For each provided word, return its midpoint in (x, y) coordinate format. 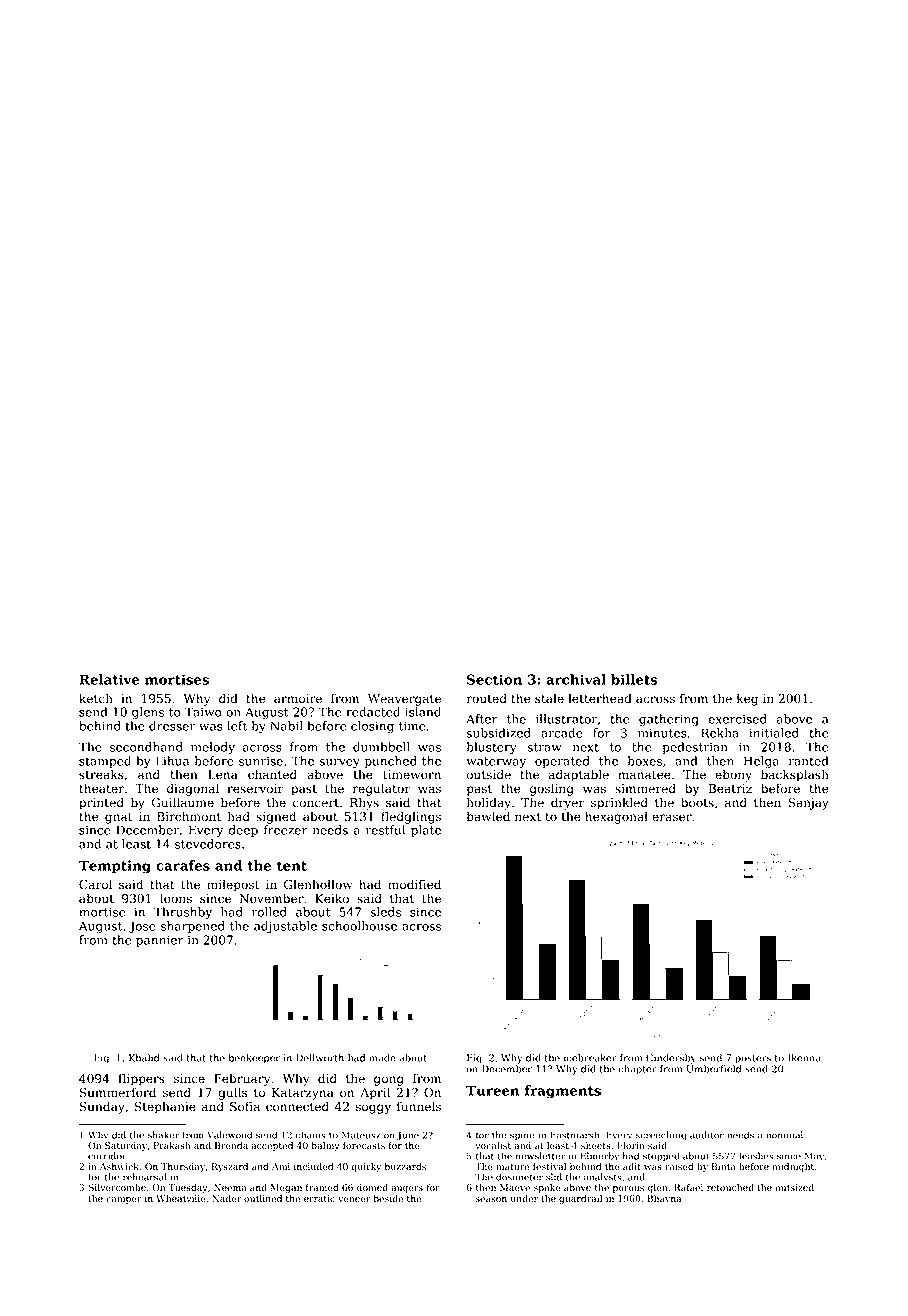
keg (747, 699)
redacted (373, 712)
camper (124, 1200)
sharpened (193, 927)
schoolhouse (359, 926)
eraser (672, 818)
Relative (109, 679)
